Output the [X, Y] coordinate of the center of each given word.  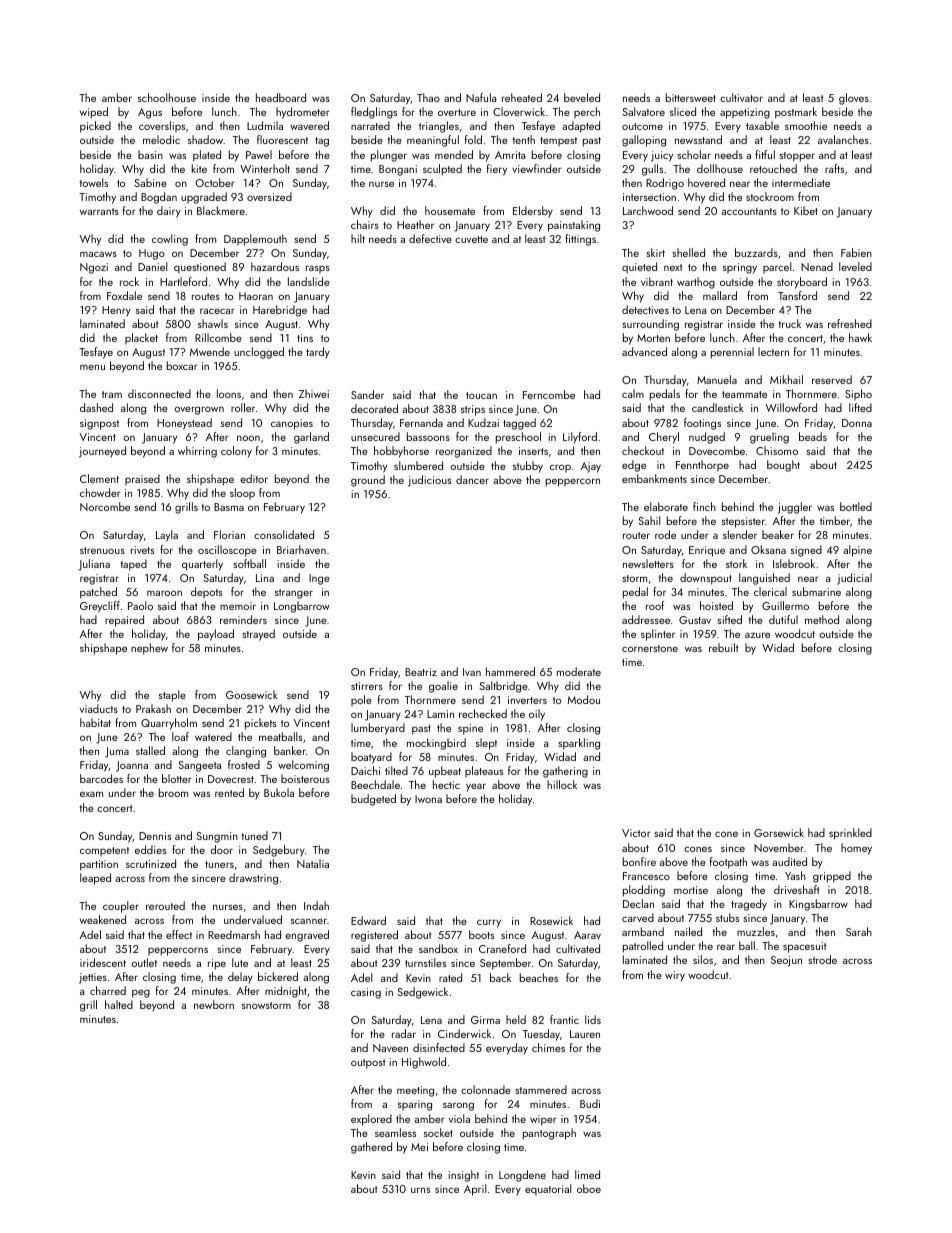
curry [489, 923]
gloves [854, 99]
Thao [428, 97]
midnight [286, 992]
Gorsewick [779, 832]
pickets [260, 724]
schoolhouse [167, 97]
